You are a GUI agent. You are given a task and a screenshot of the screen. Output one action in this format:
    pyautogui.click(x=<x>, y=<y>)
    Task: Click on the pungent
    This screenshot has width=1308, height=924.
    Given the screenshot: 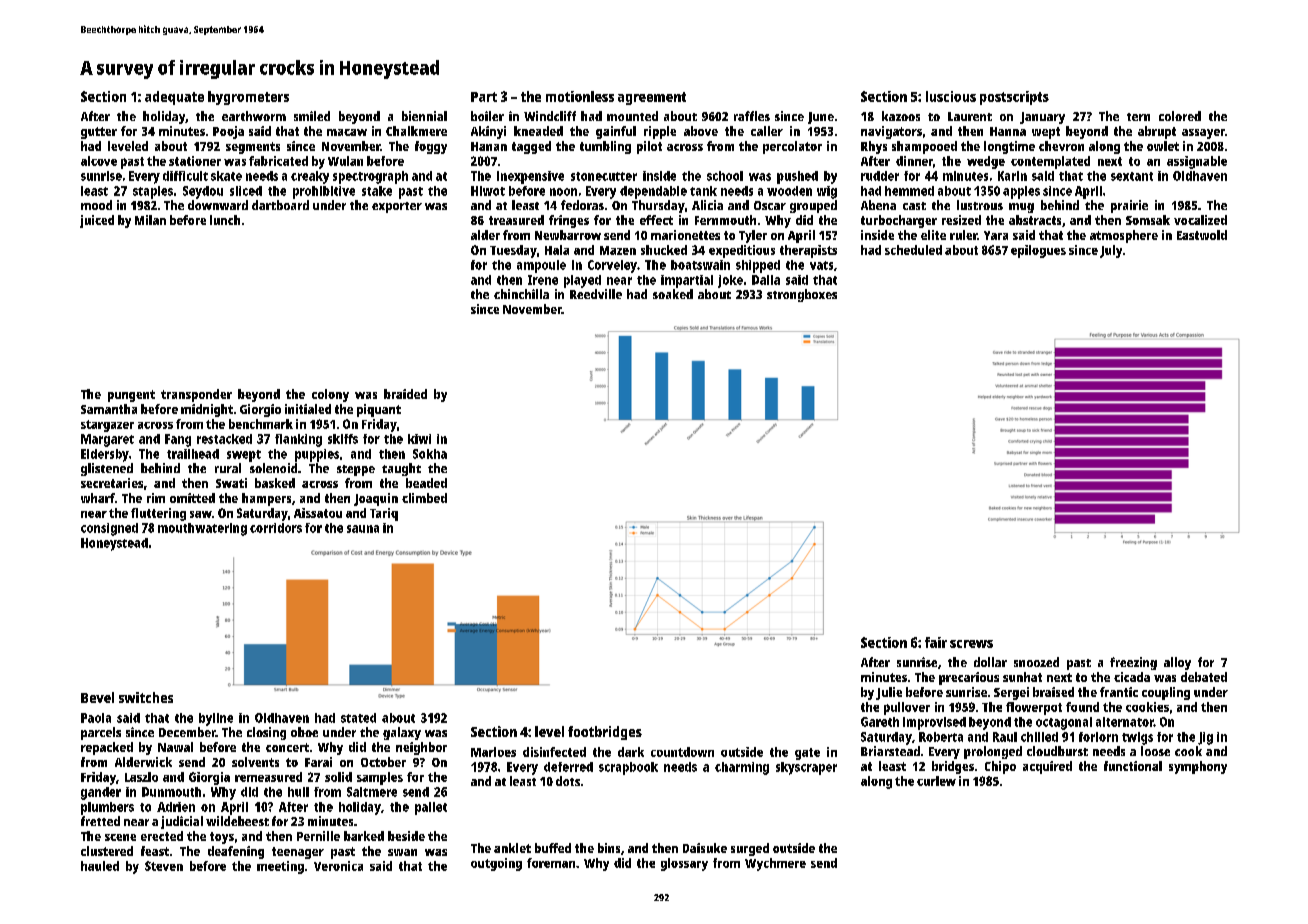 What is the action you would take?
    pyautogui.click(x=131, y=396)
